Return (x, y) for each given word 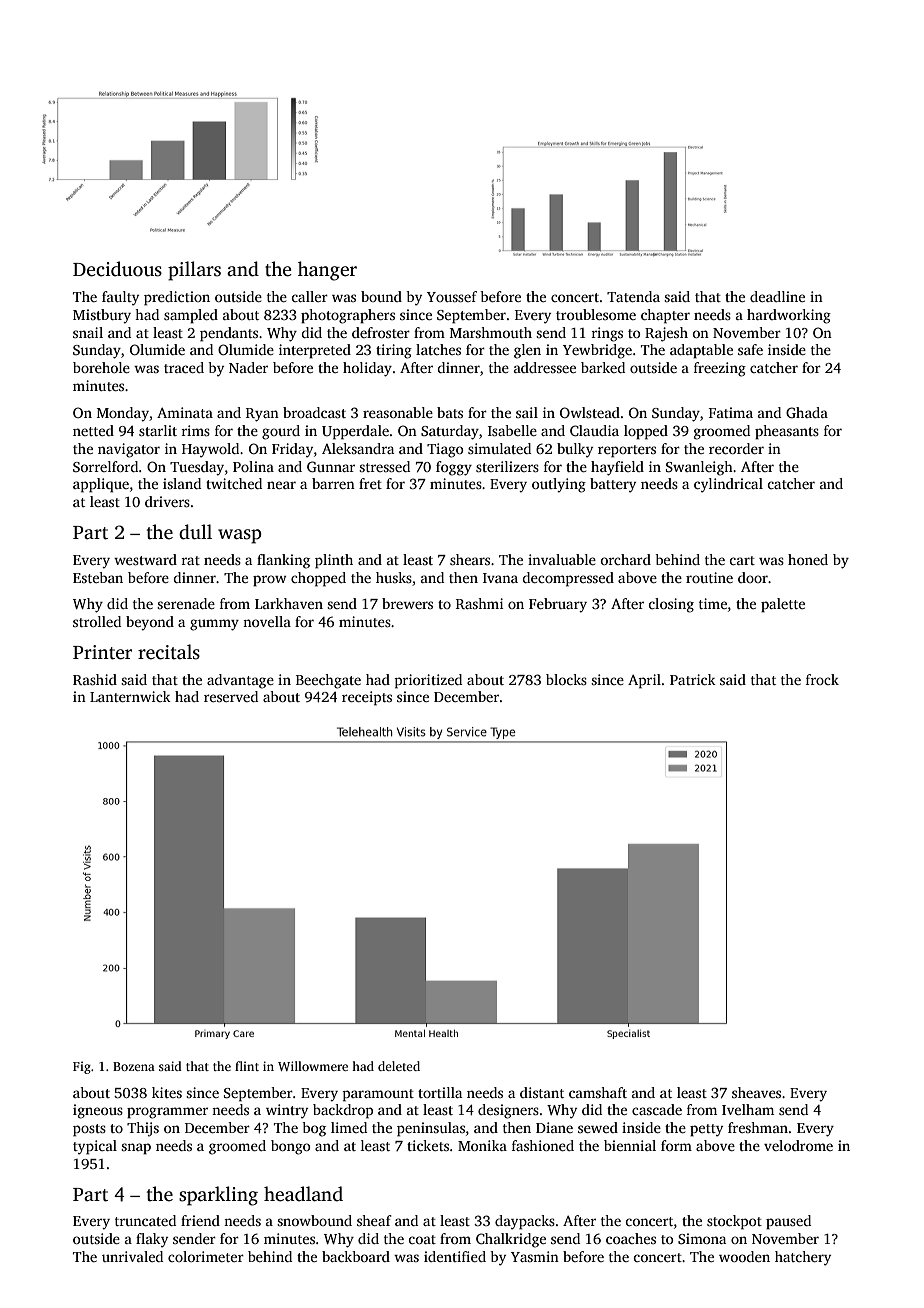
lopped (646, 432)
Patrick (693, 679)
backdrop (343, 1111)
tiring (394, 351)
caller (310, 296)
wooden (744, 1256)
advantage (240, 681)
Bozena (134, 1066)
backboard (356, 1256)
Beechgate (328, 681)
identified (455, 1256)
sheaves (756, 1092)
